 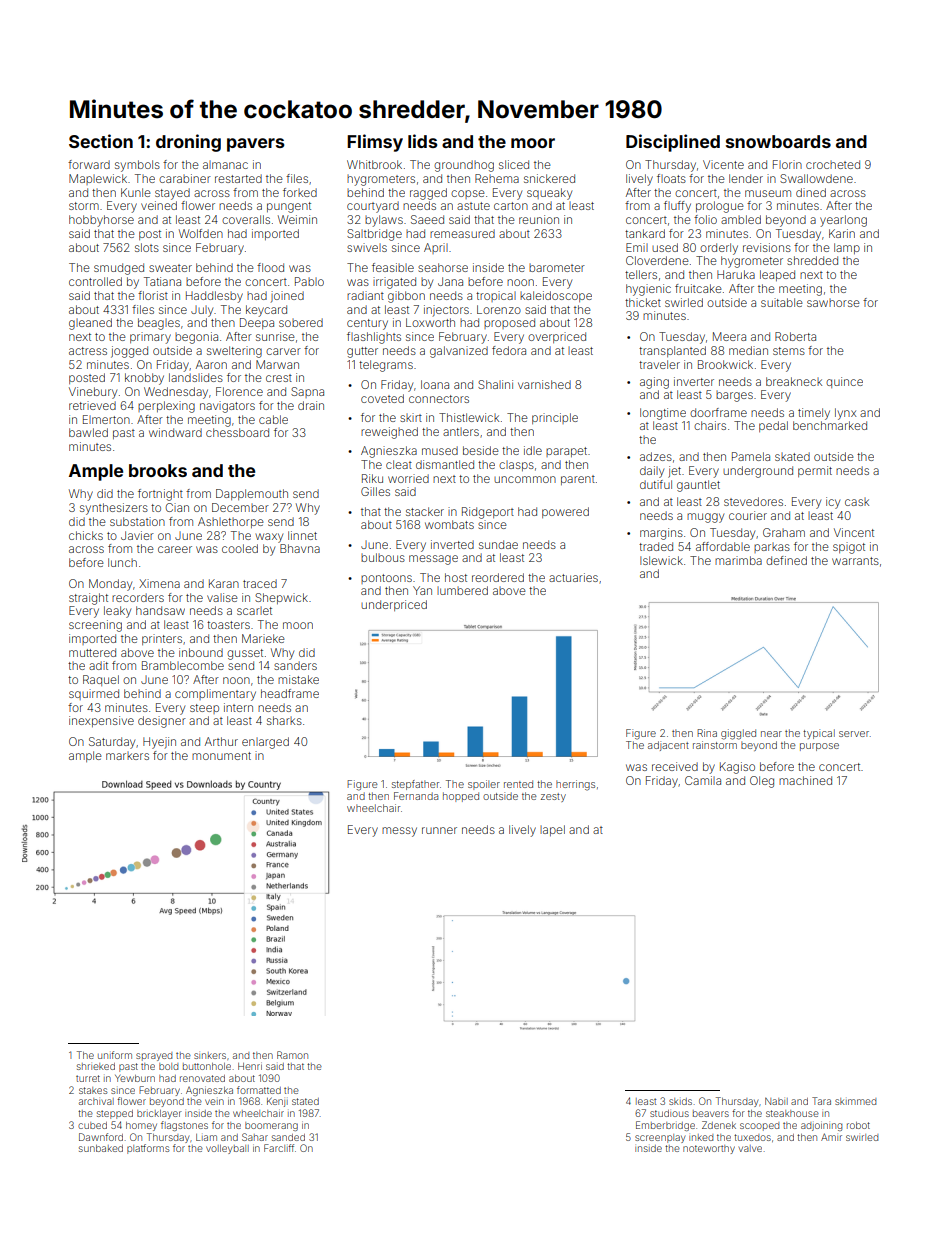 I want to click on sinkers, so click(x=210, y=1055).
